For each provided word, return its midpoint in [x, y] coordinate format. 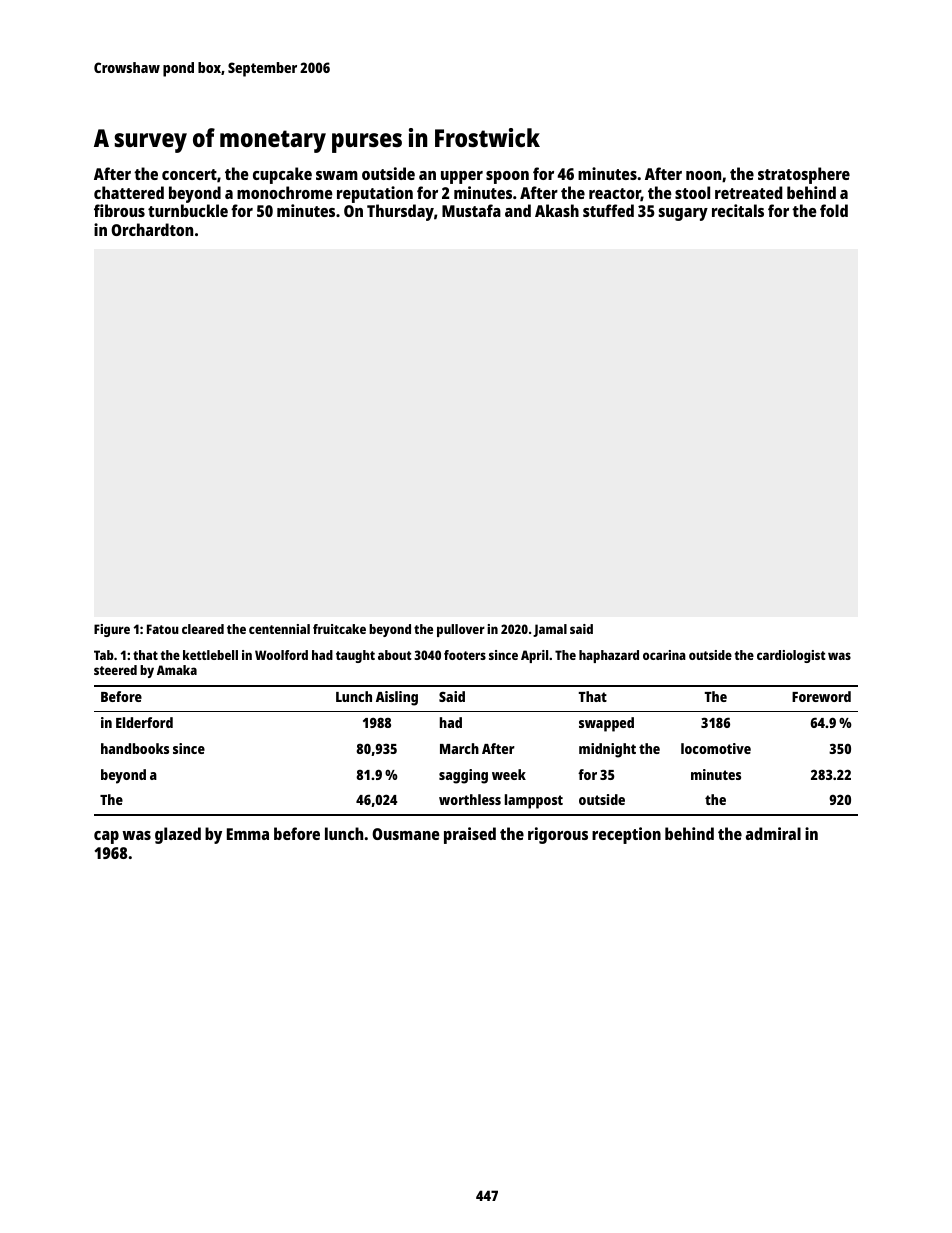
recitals [738, 210]
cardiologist [791, 656]
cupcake [282, 175]
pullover [461, 630]
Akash [557, 210]
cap [106, 837]
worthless [470, 799]
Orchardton [152, 229]
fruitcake [339, 629]
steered [115, 670]
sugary [683, 214]
